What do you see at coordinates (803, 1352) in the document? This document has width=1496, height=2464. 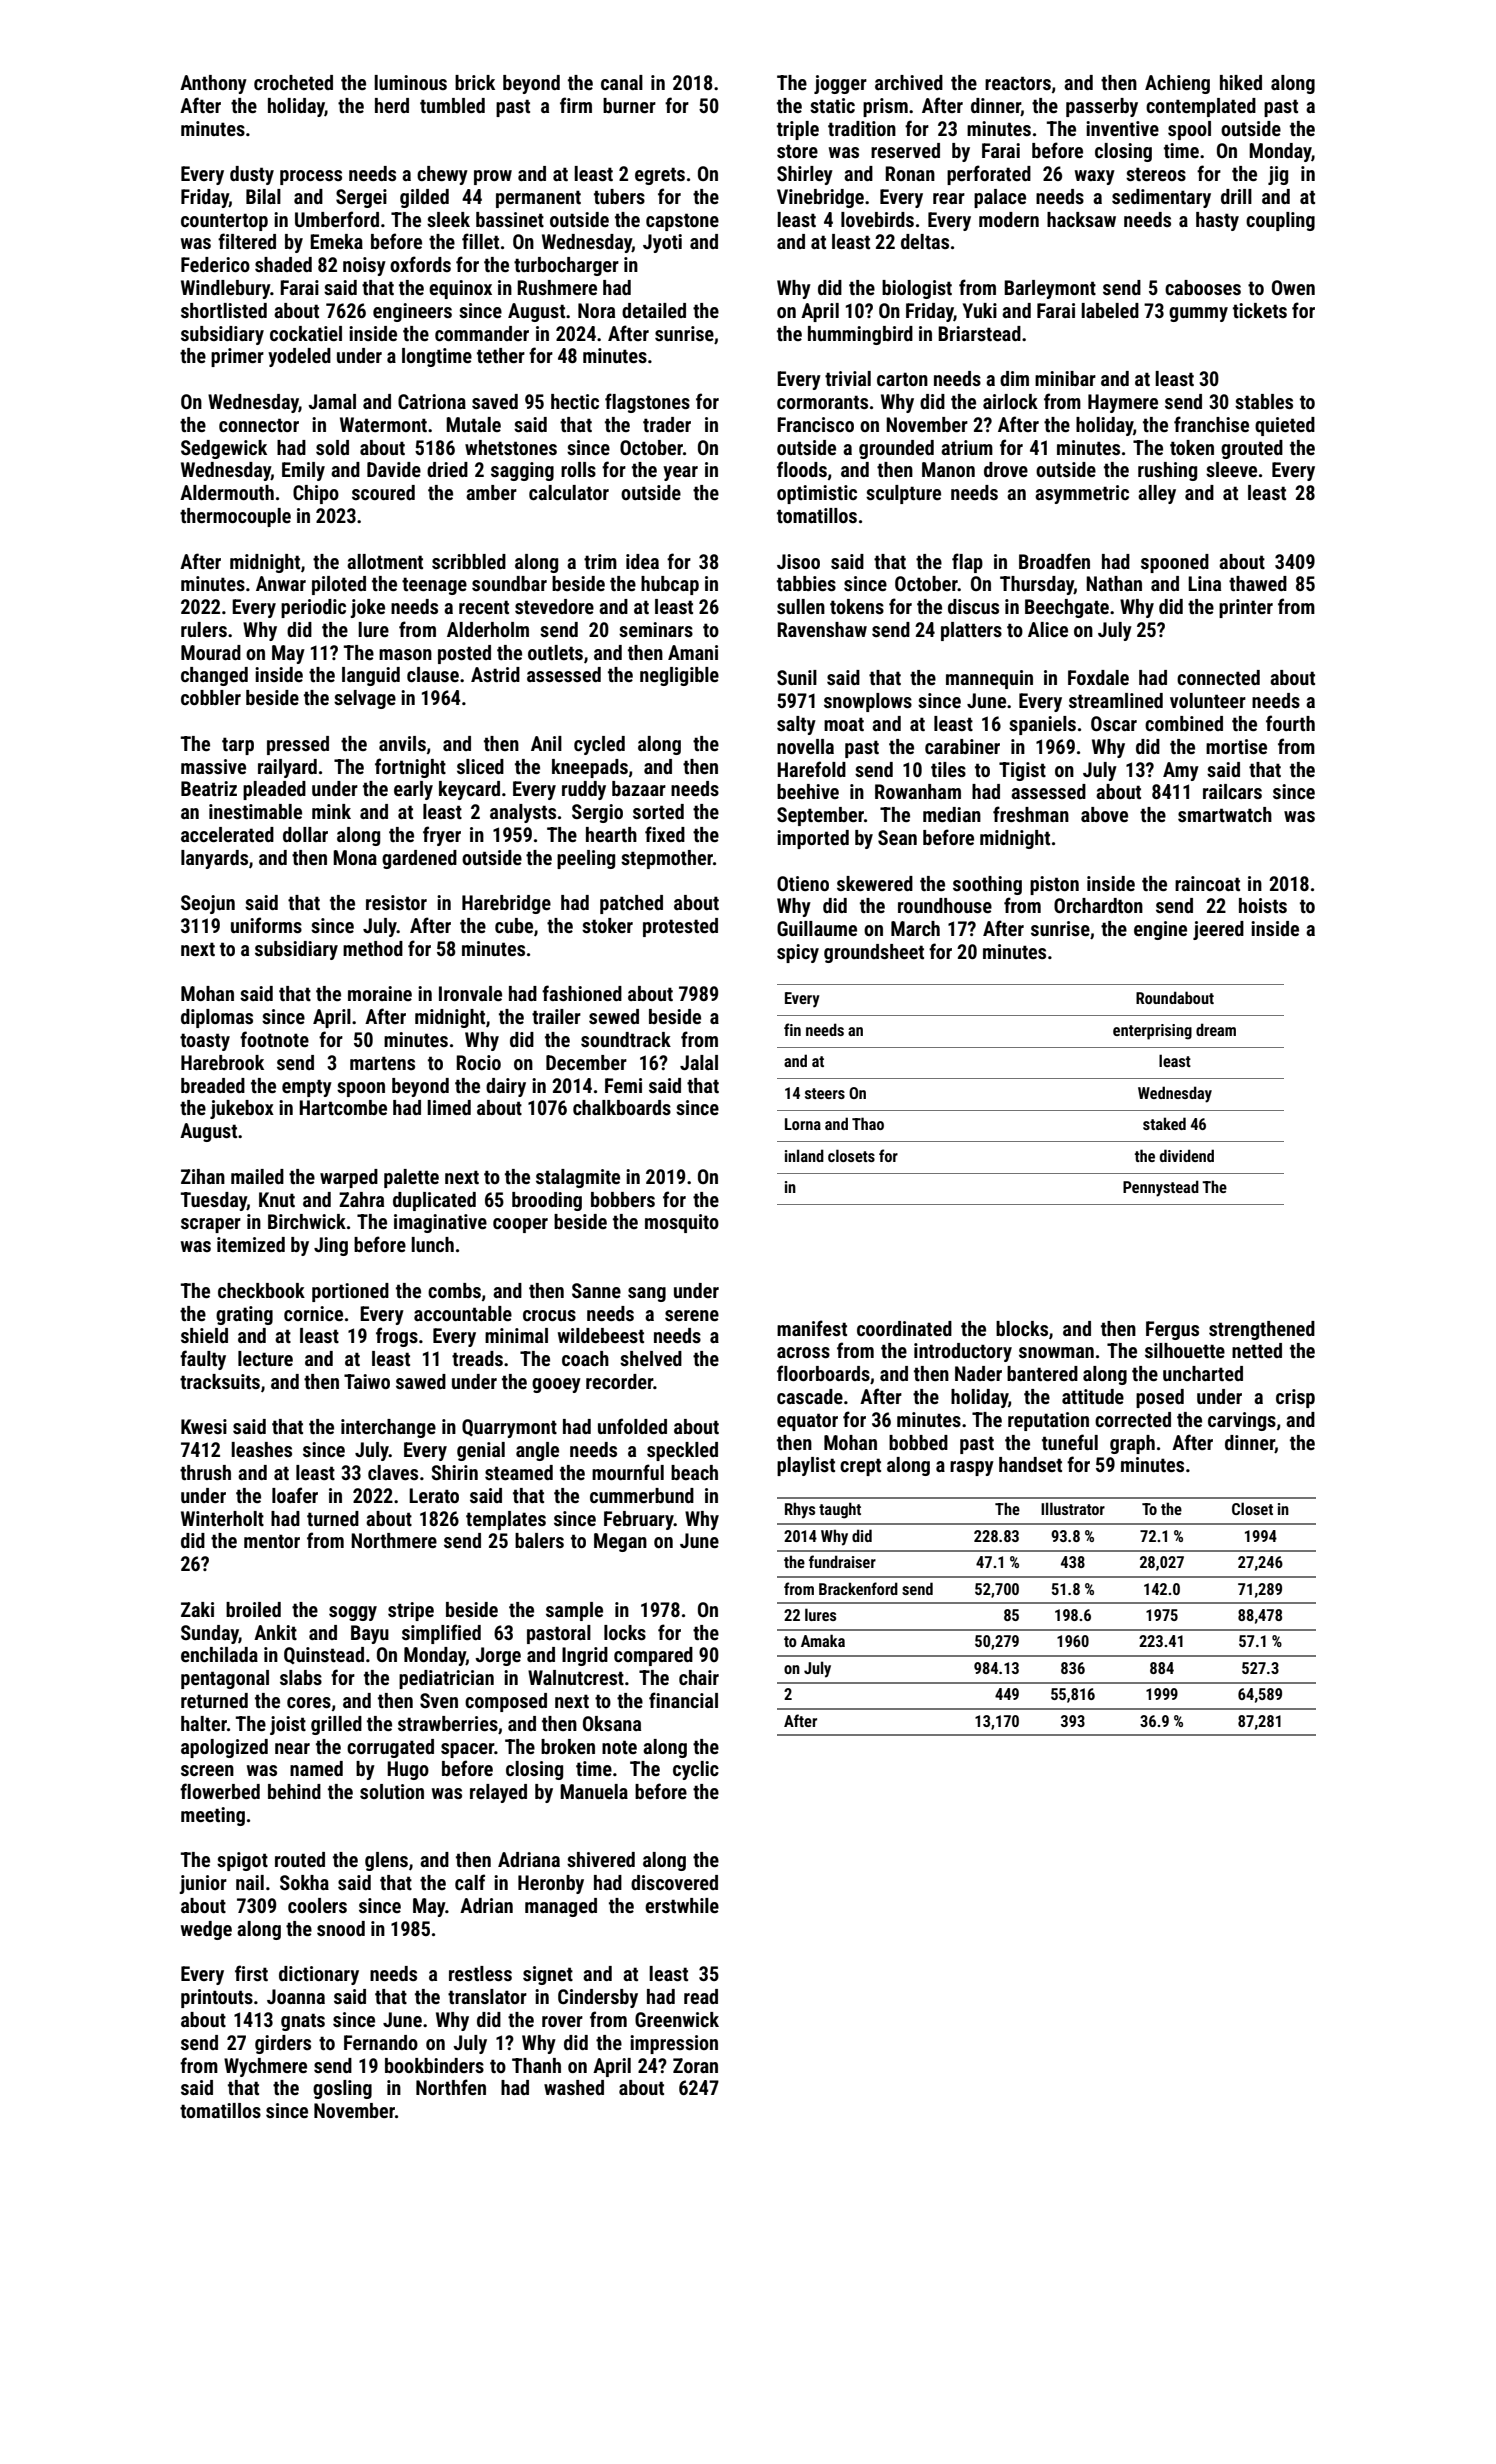 I see `across` at bounding box center [803, 1352].
